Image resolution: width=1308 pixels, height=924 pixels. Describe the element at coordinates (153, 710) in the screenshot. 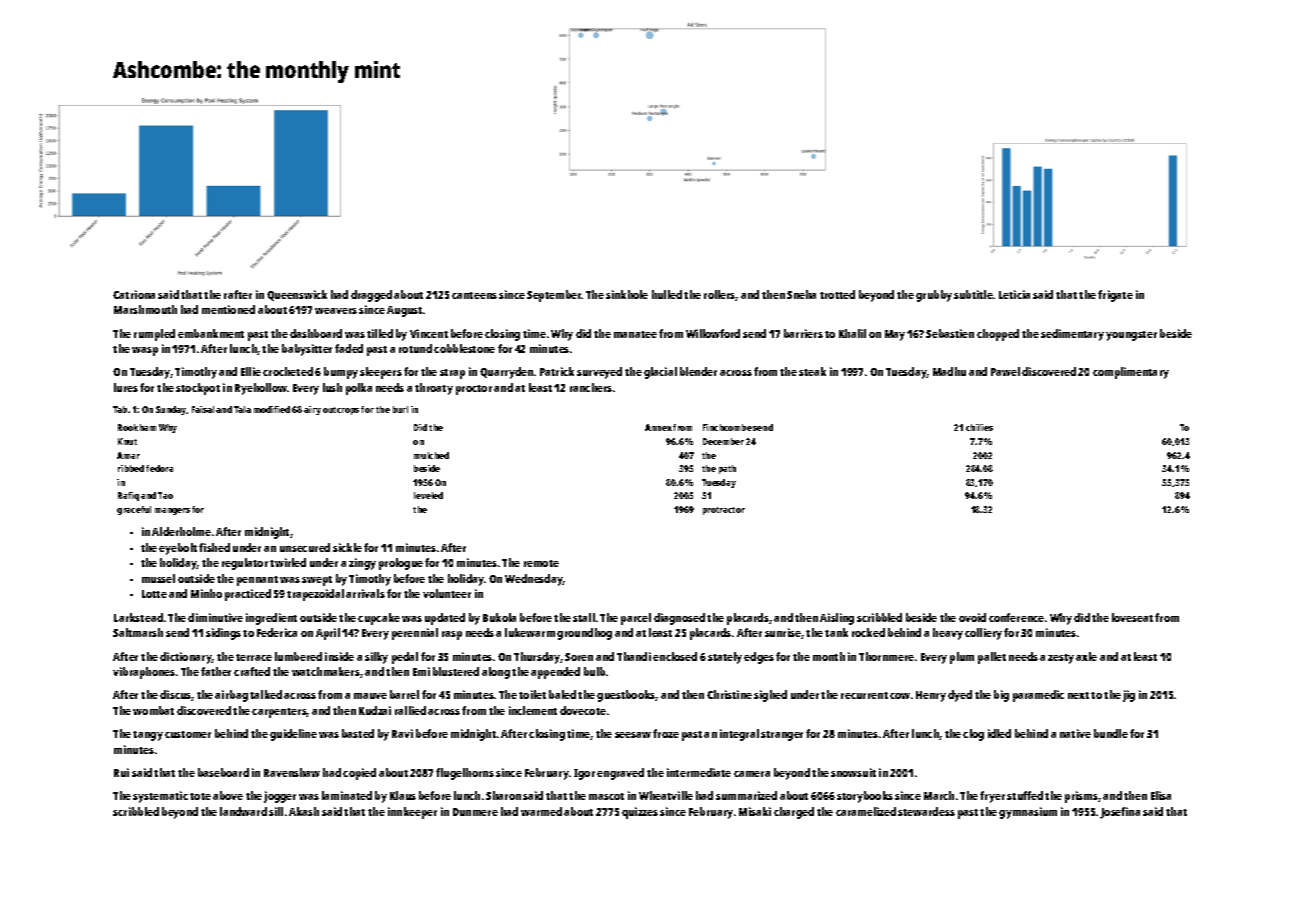

I see `wombat` at that location.
